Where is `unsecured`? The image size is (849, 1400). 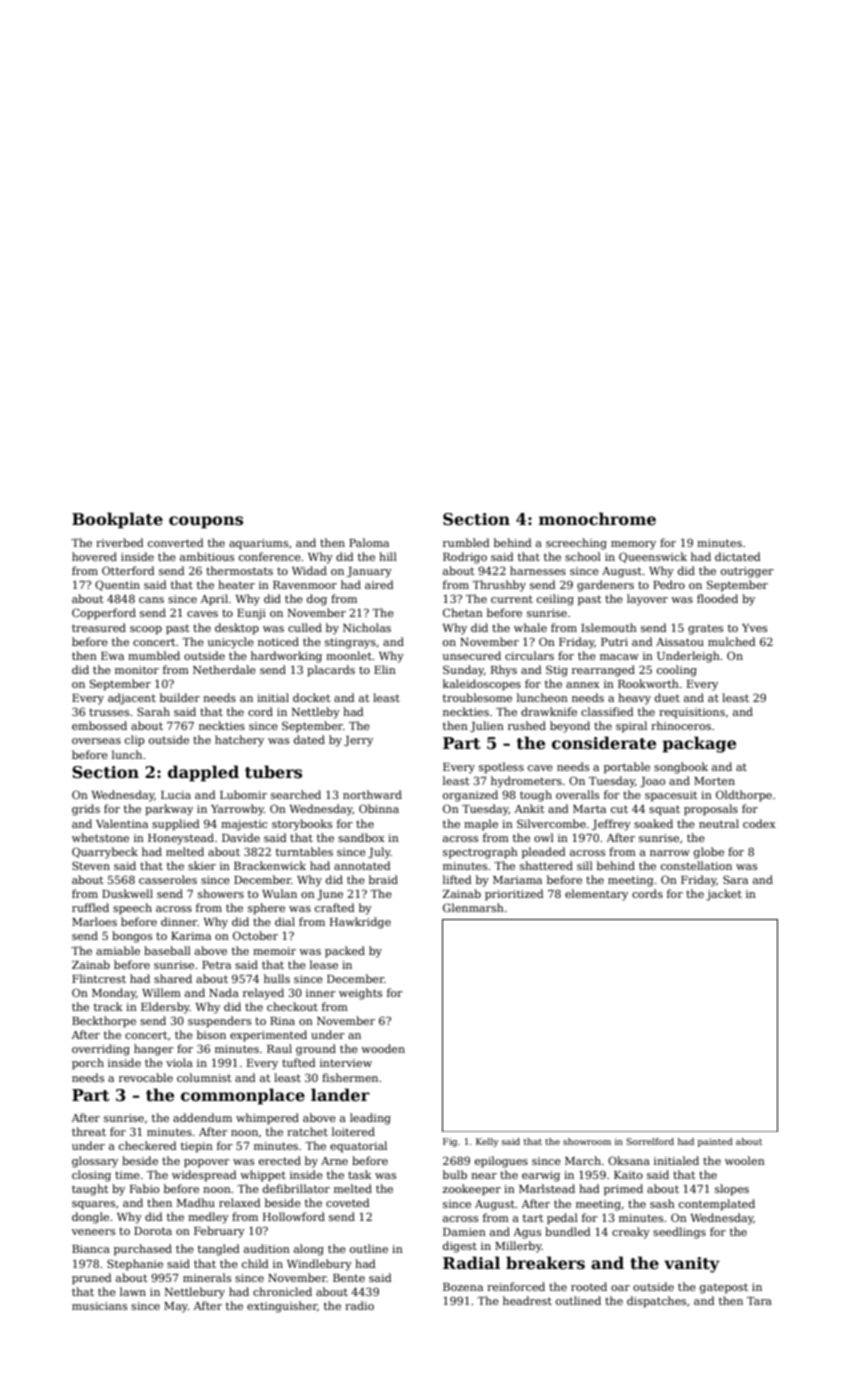 unsecured is located at coordinates (472, 655).
